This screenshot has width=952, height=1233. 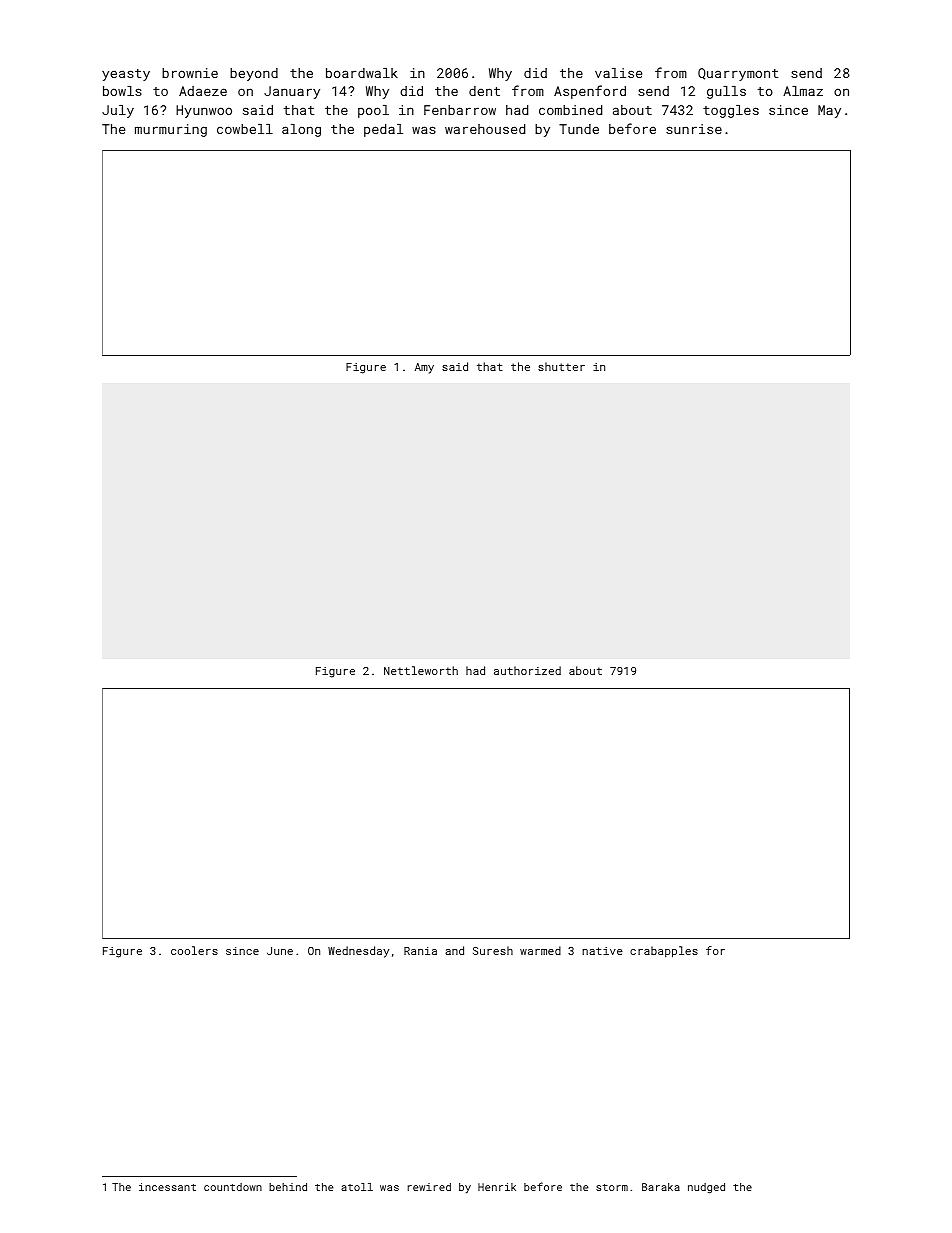 What do you see at coordinates (421, 670) in the screenshot?
I see `Nettleworth` at bounding box center [421, 670].
